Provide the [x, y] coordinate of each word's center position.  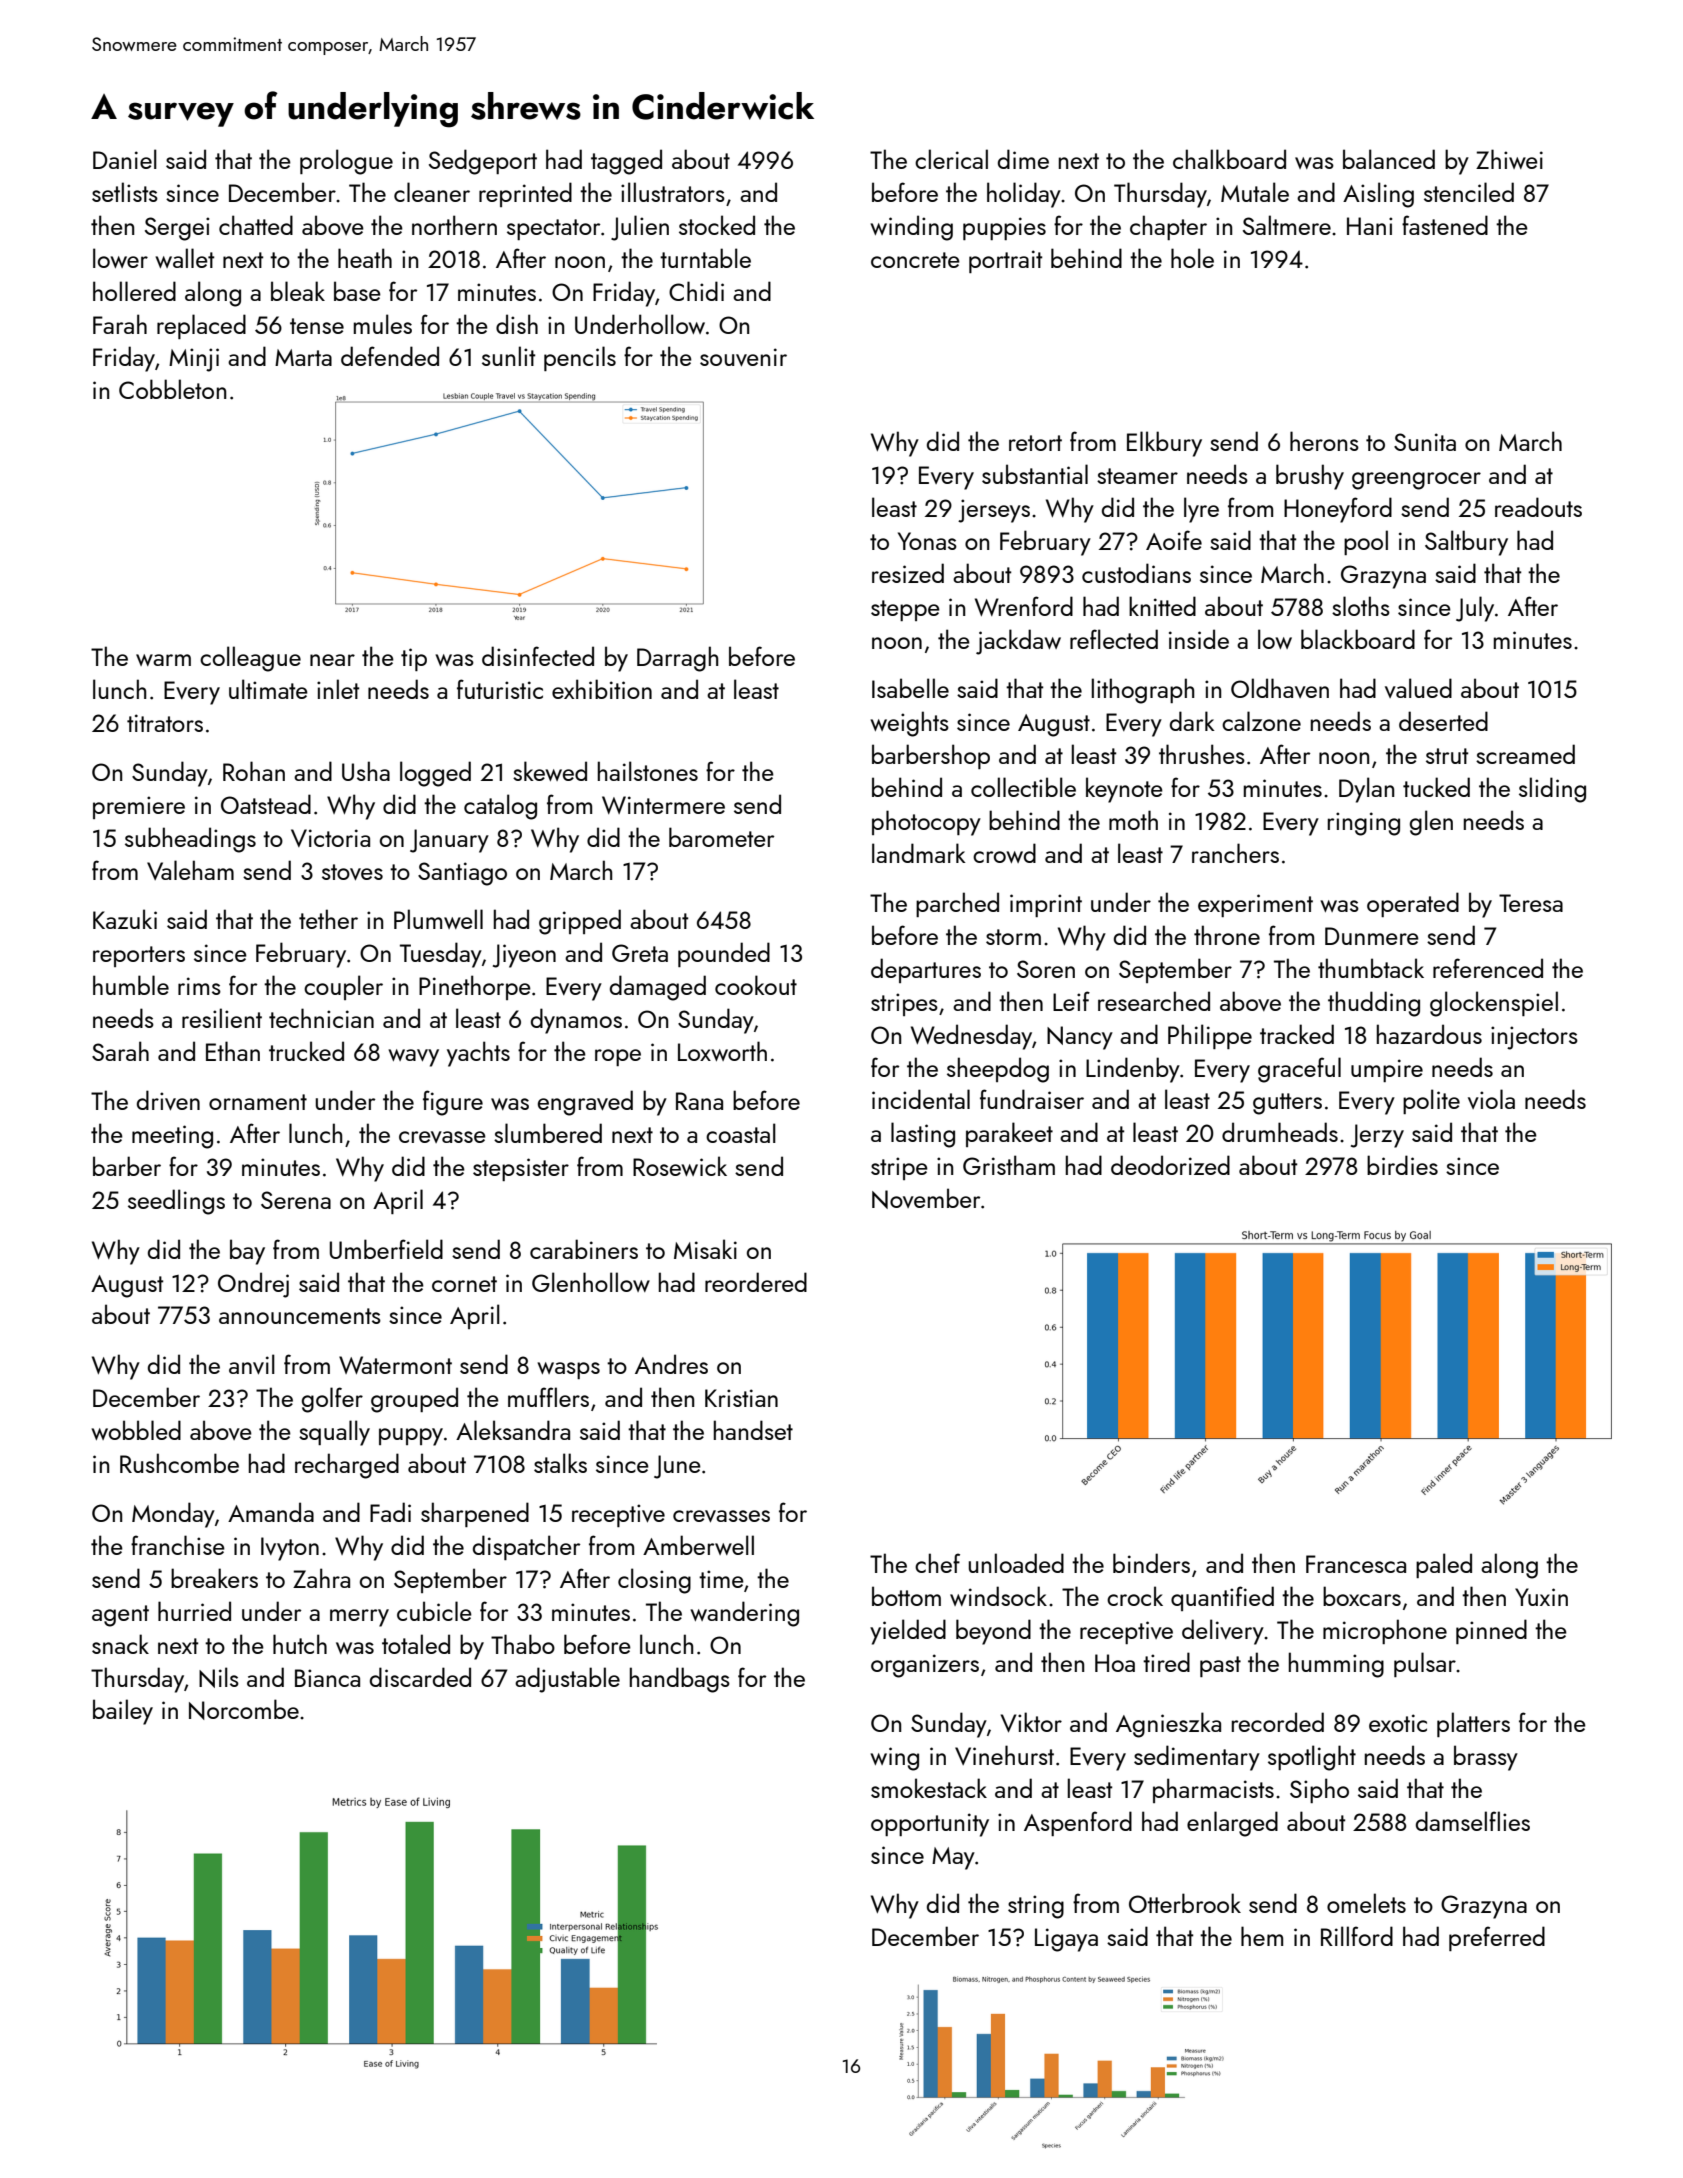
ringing [1364, 824]
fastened [1445, 225]
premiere [139, 807]
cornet [464, 1284]
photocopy [926, 823]
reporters [139, 956]
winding [911, 228]
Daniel [125, 159]
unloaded [1016, 1563]
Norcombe [244, 1709]
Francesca [1356, 1564]
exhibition [602, 689]
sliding [1552, 790]
